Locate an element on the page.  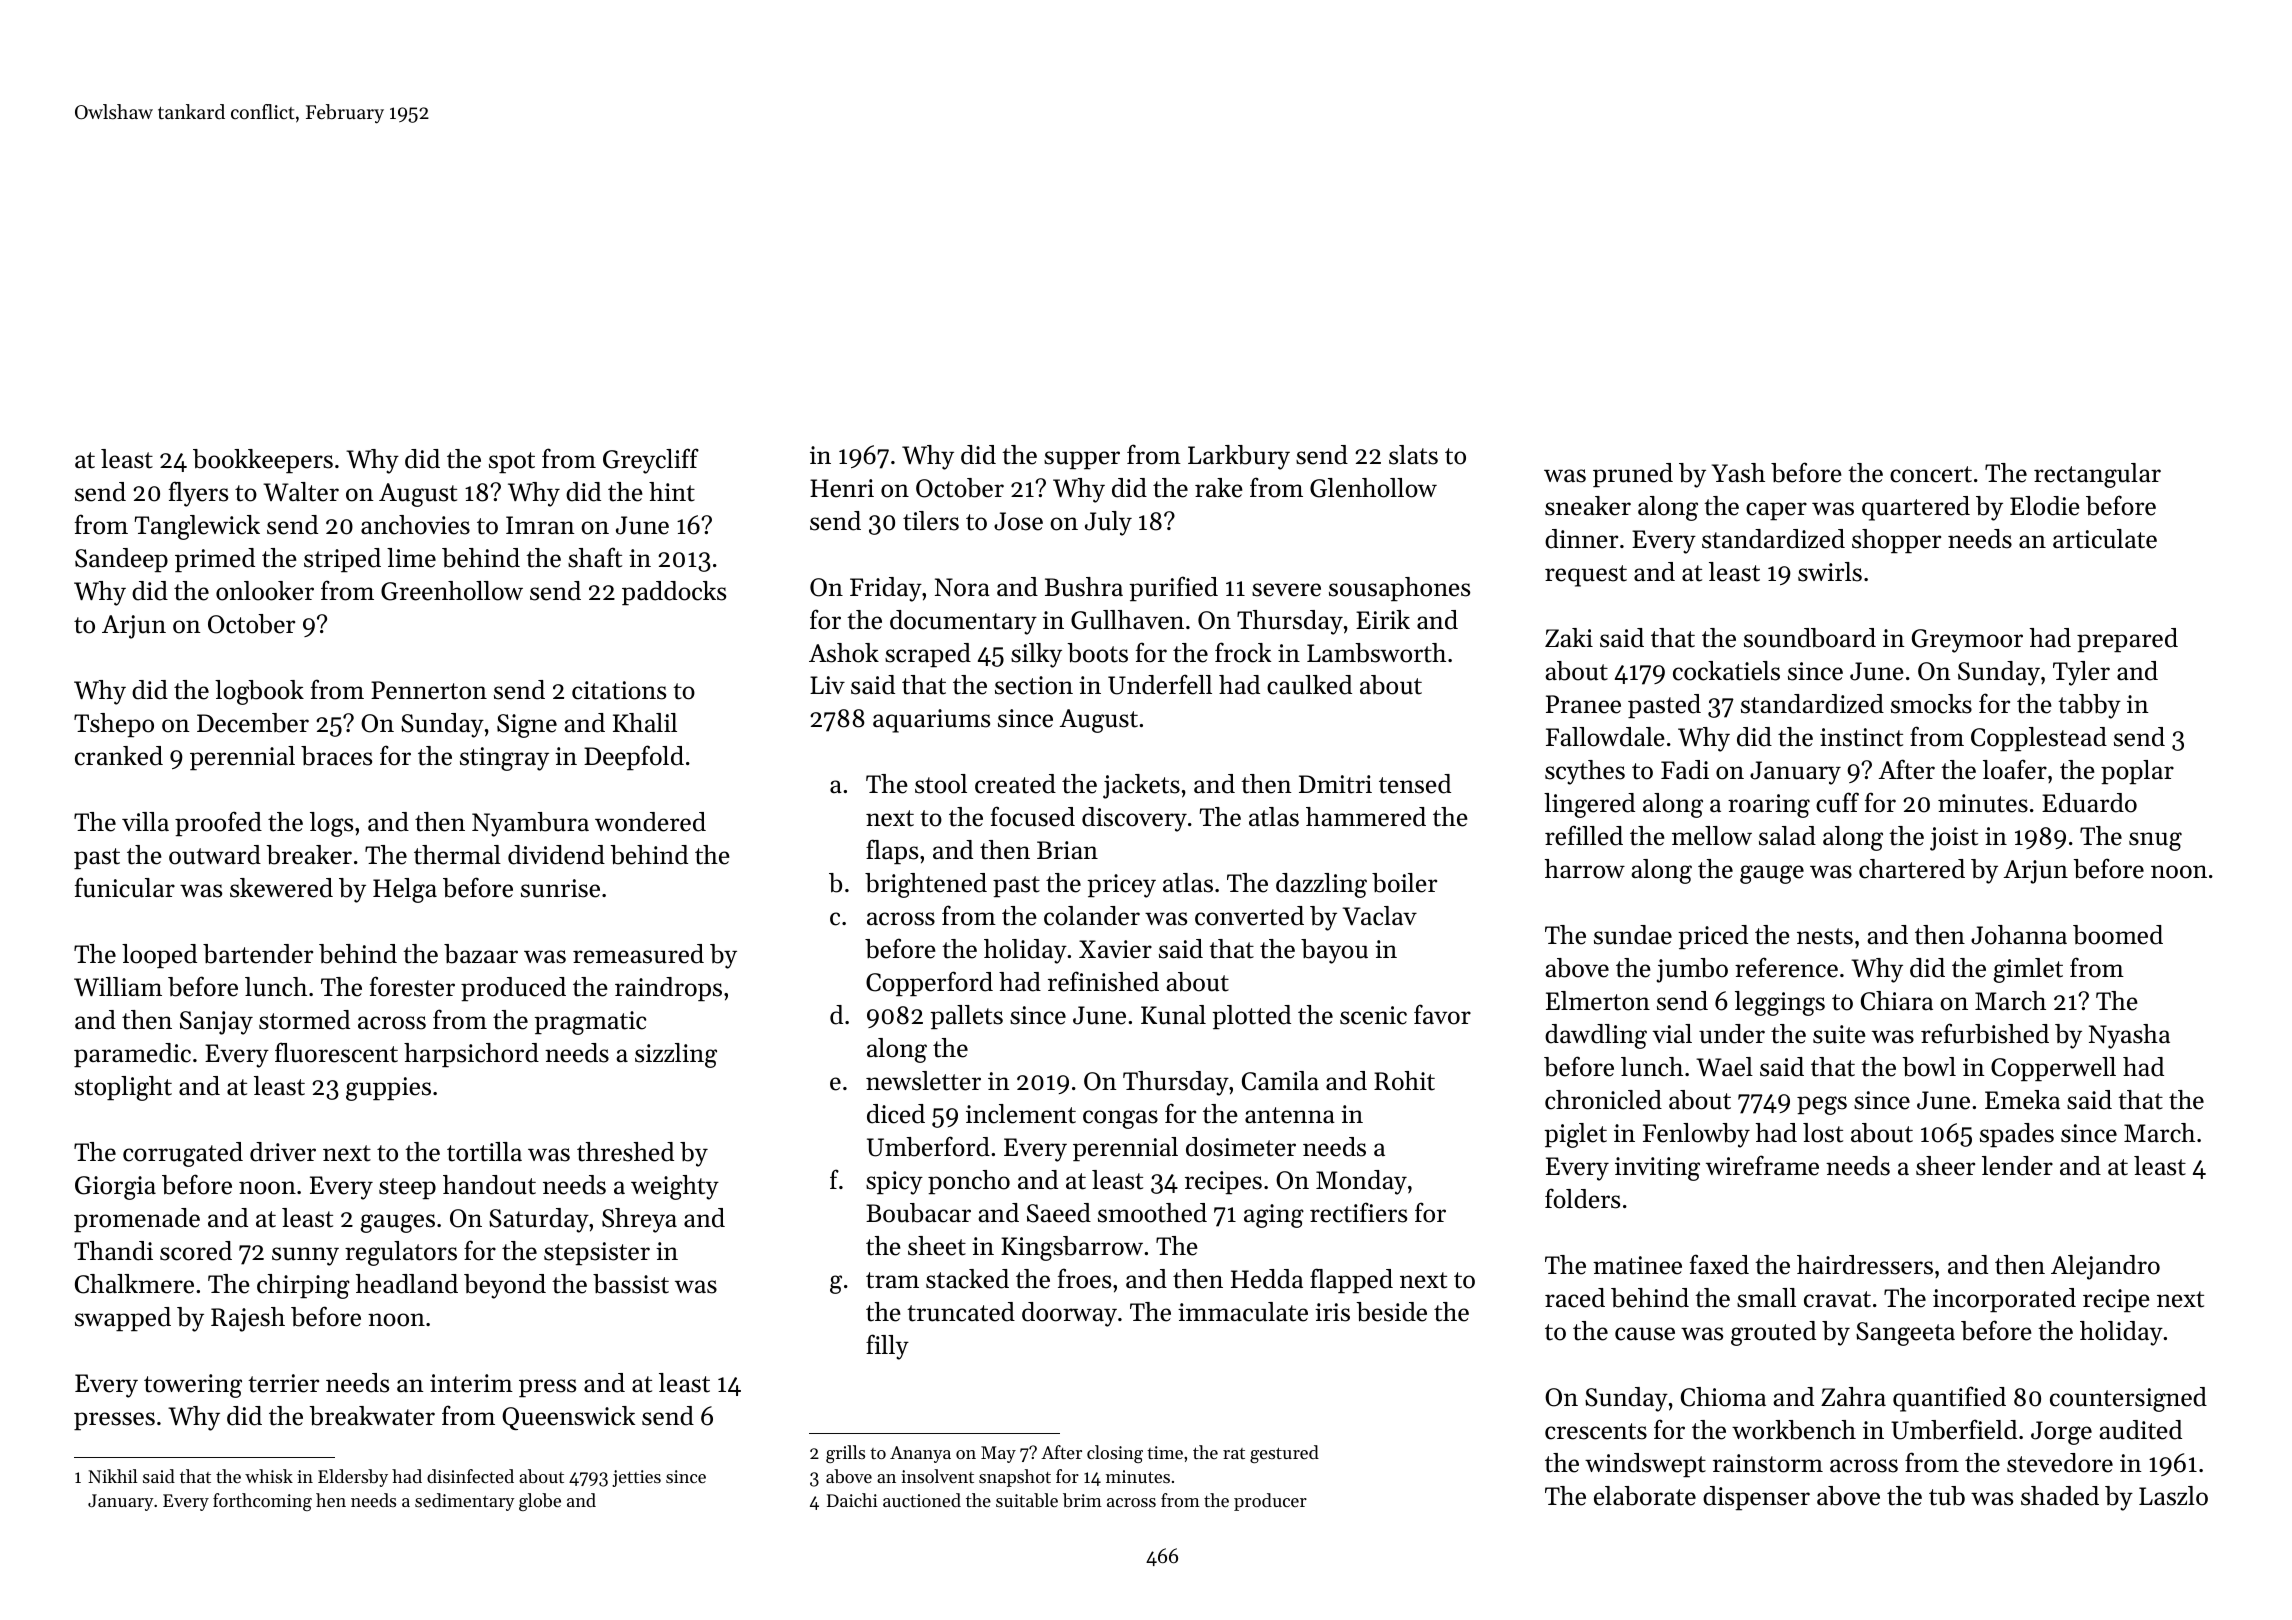
suite is located at coordinates (1839, 1034).
